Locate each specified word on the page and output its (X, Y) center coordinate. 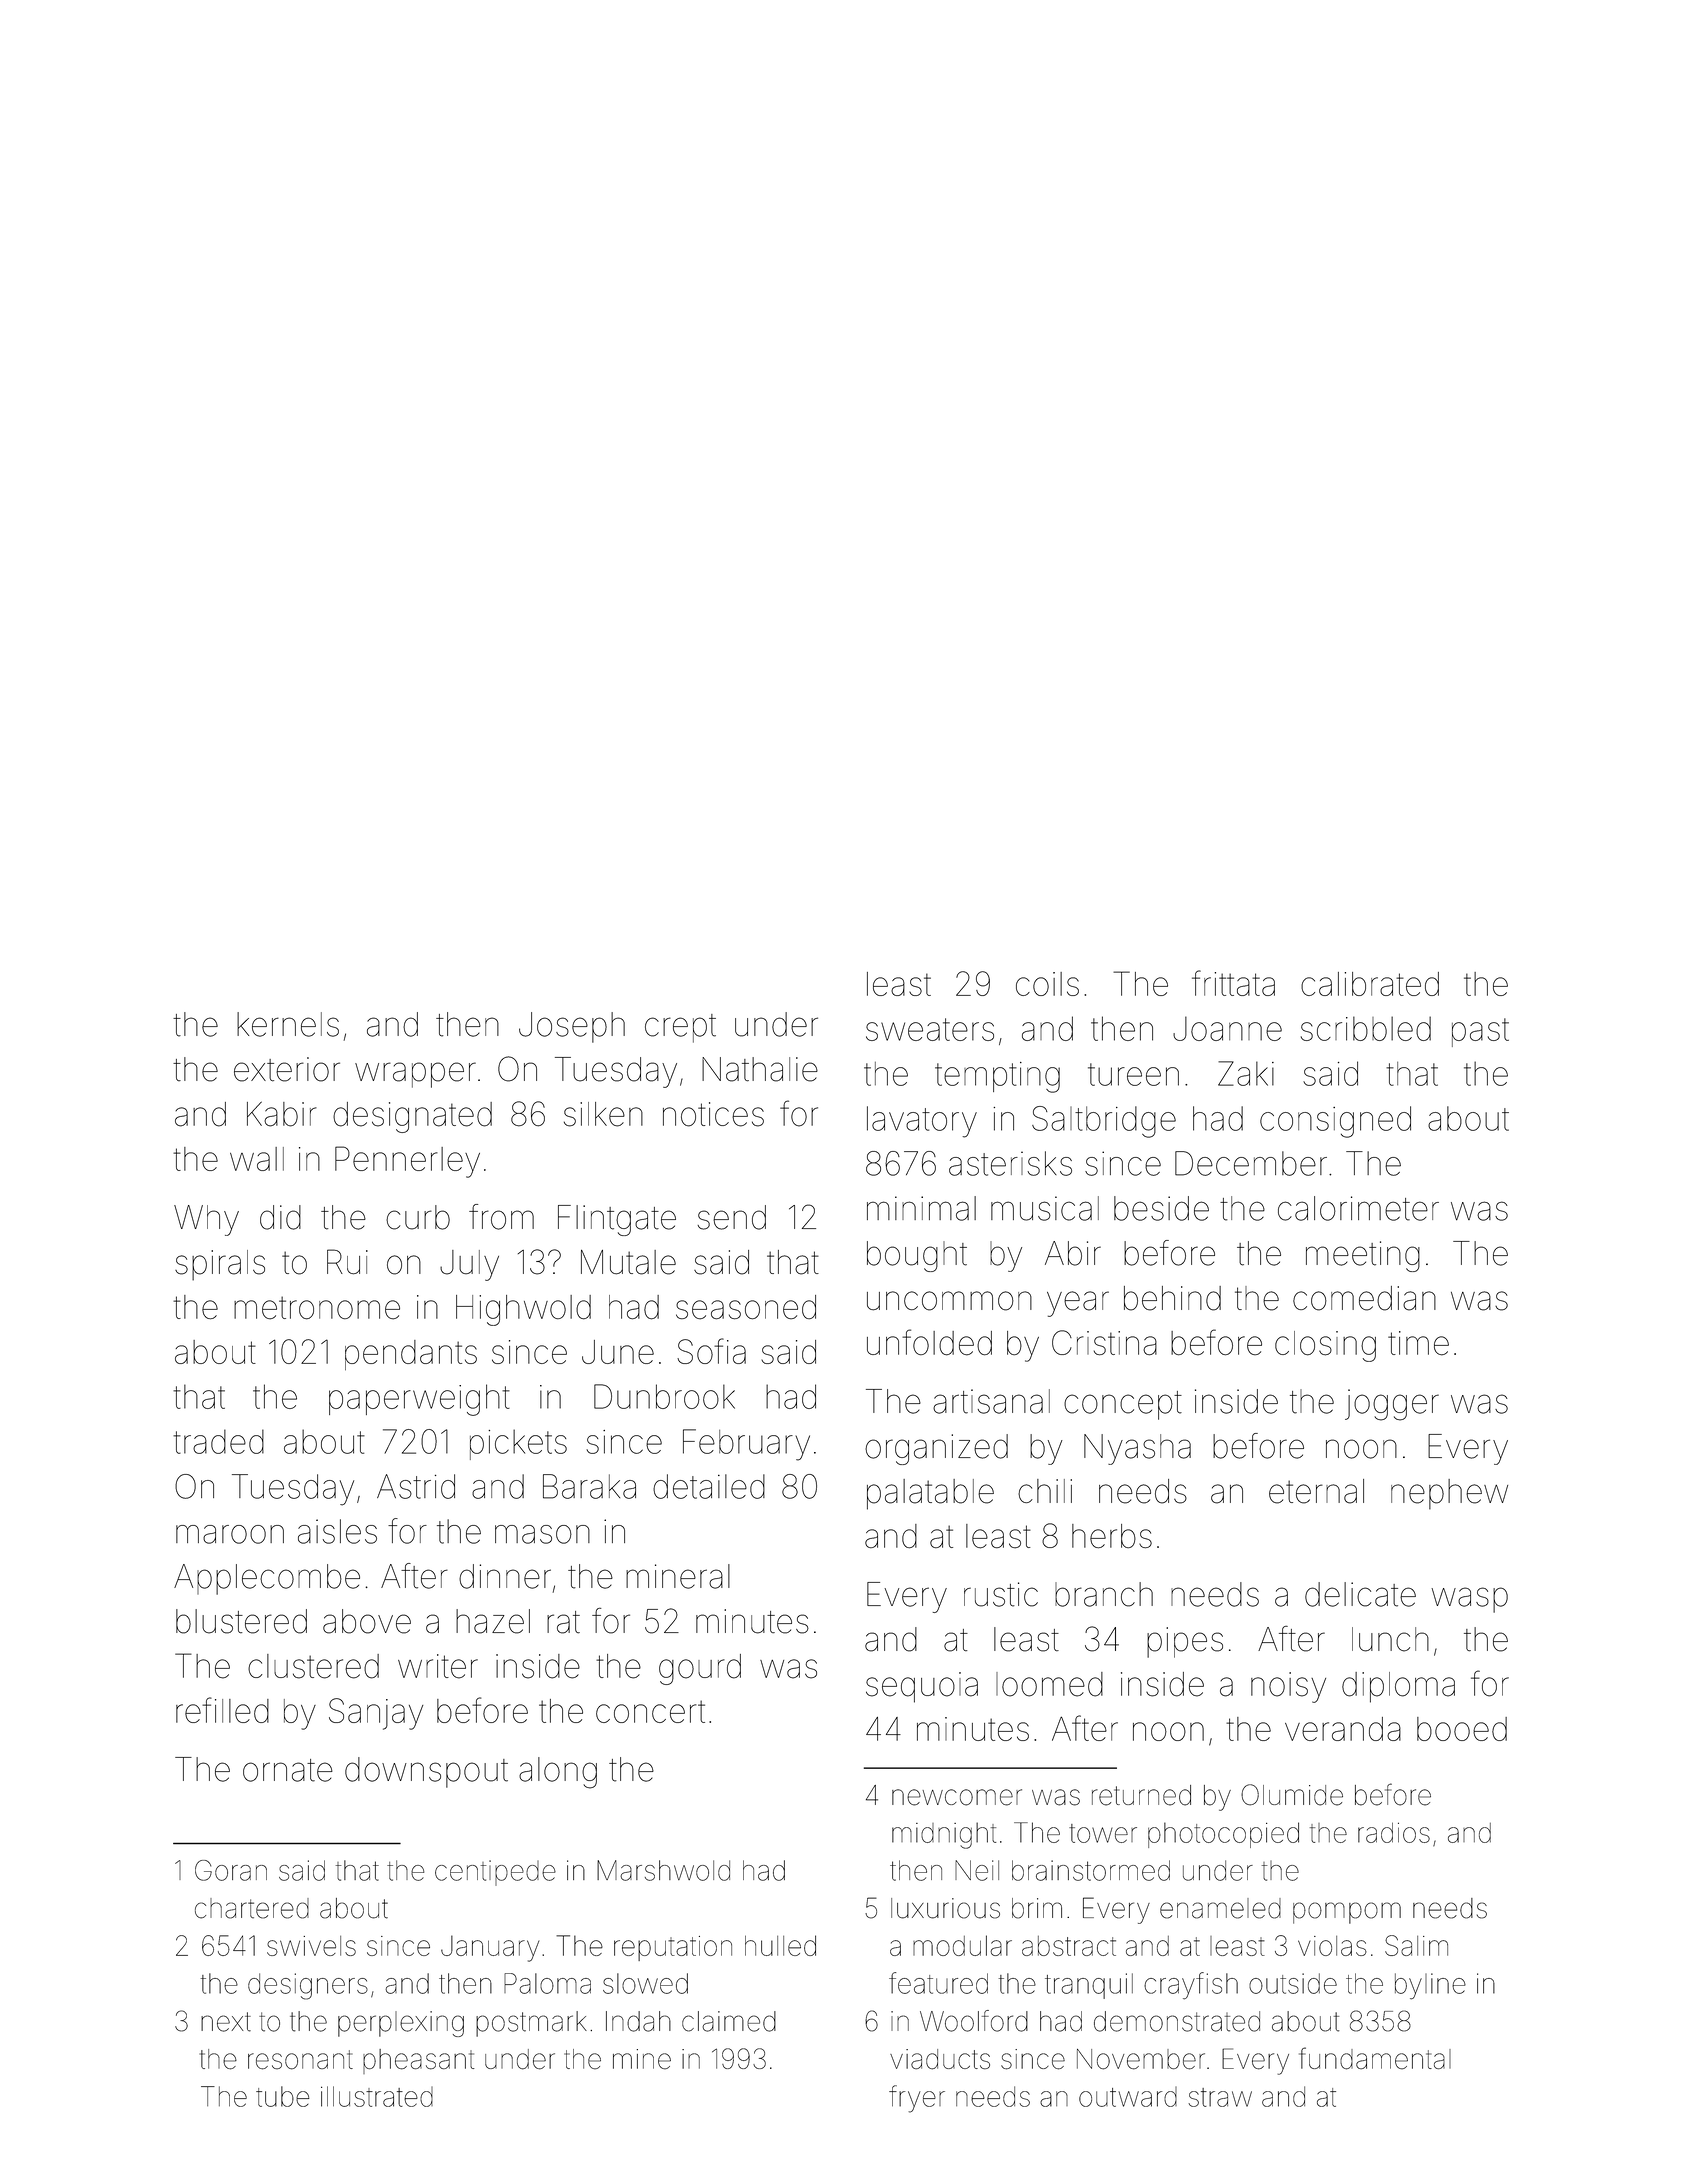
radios (1394, 1832)
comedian (1364, 1298)
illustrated (377, 2096)
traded (218, 1441)
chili (1045, 1491)
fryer (917, 2099)
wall (257, 1159)
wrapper (415, 1075)
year (1078, 1304)
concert (650, 1711)
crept (680, 1028)
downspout (426, 1772)
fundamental (1375, 2058)
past (1480, 1032)
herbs (1112, 1536)
